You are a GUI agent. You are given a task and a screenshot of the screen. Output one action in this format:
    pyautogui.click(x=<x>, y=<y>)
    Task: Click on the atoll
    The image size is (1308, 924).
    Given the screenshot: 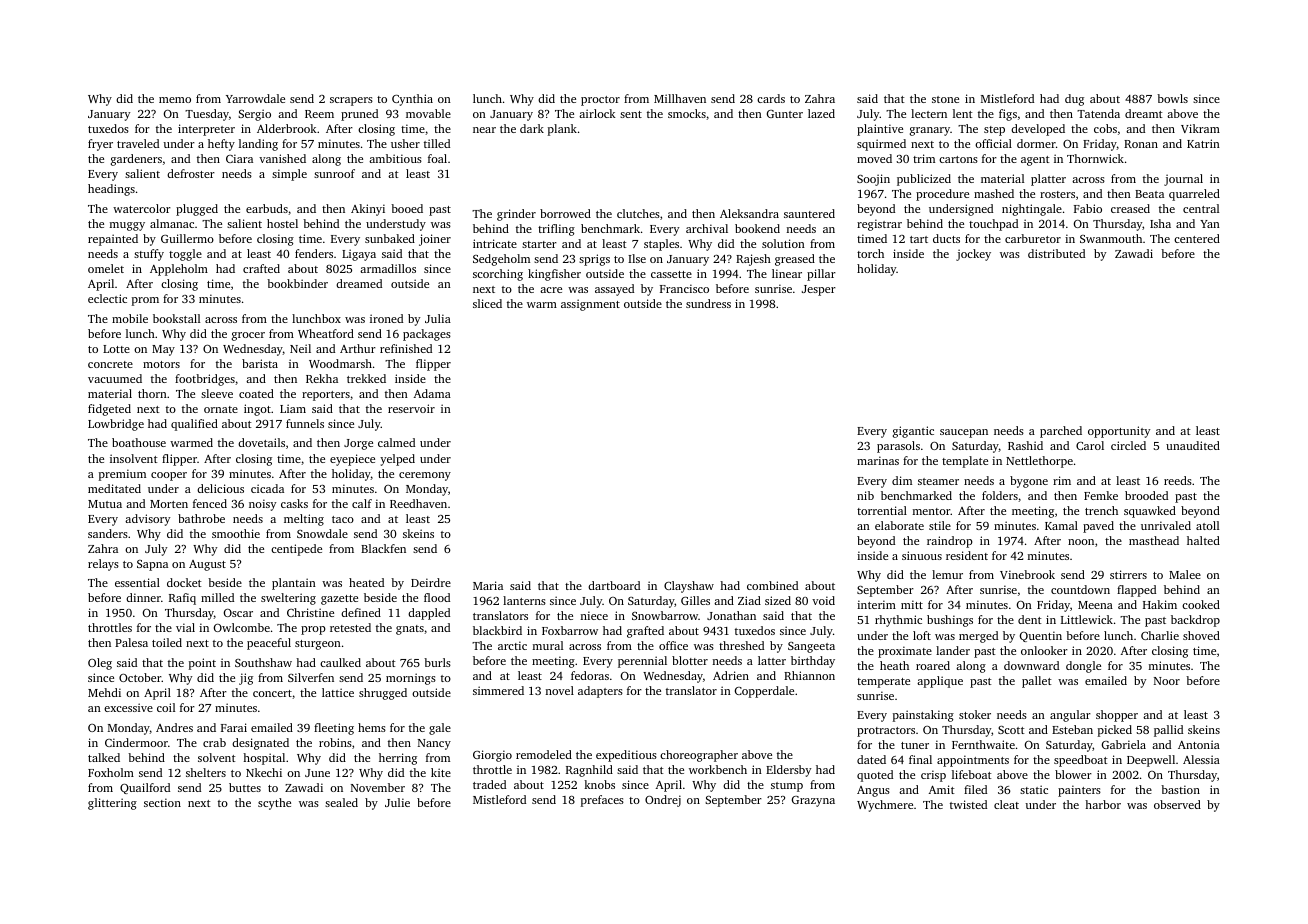 What is the action you would take?
    pyautogui.click(x=1207, y=525)
